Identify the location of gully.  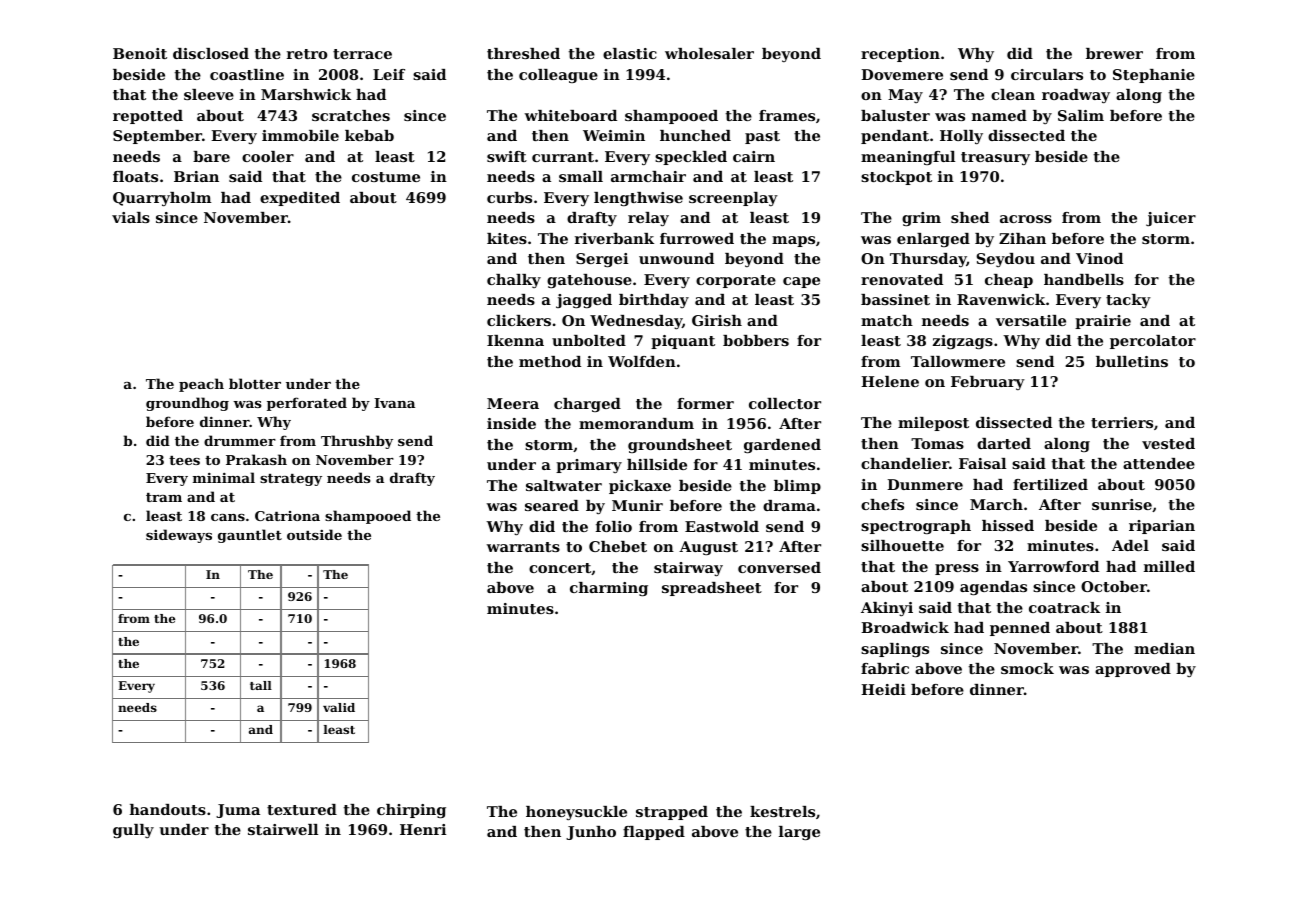
(133, 831).
